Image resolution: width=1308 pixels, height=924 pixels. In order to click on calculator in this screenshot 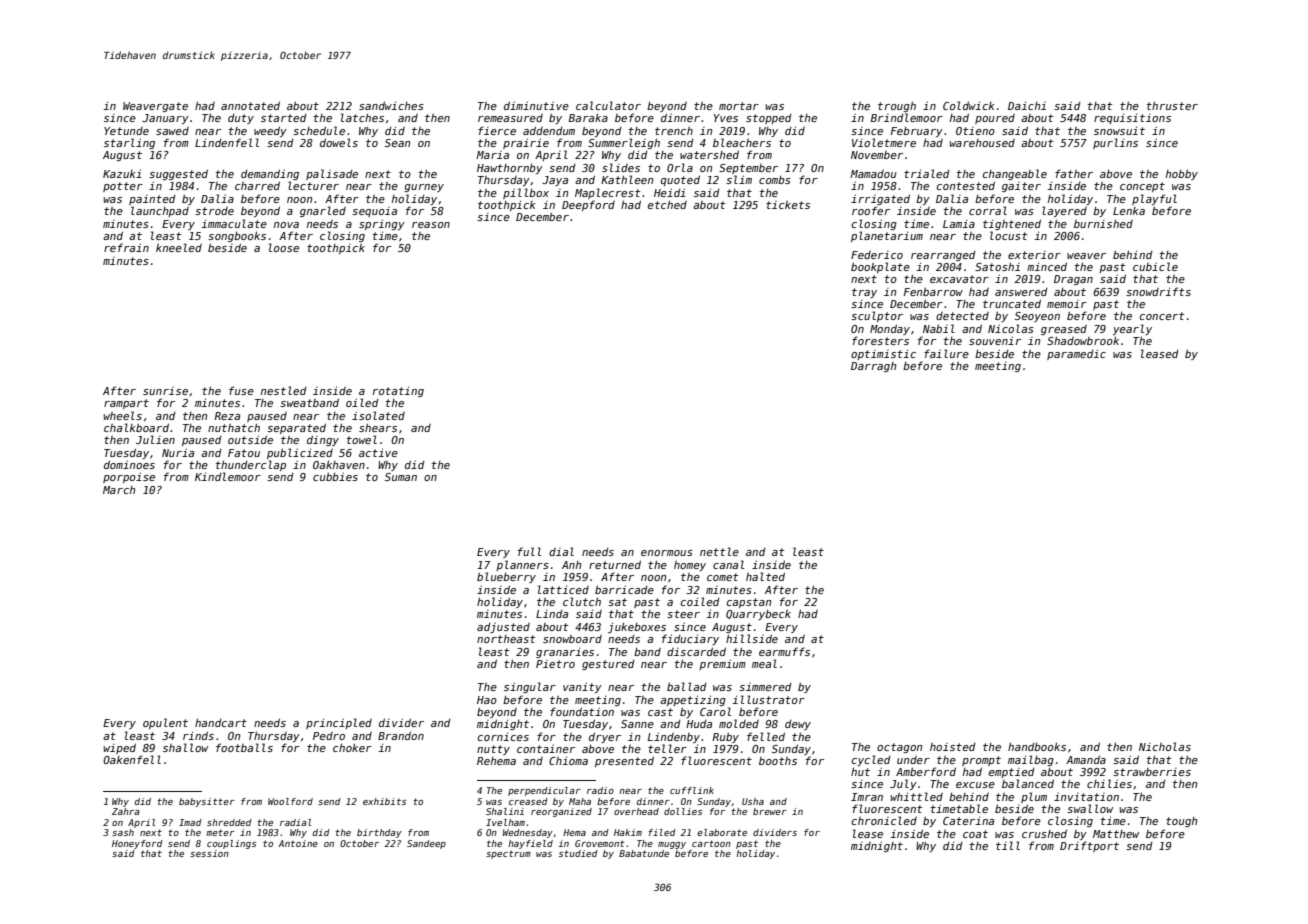, I will do `click(608, 105)`.
